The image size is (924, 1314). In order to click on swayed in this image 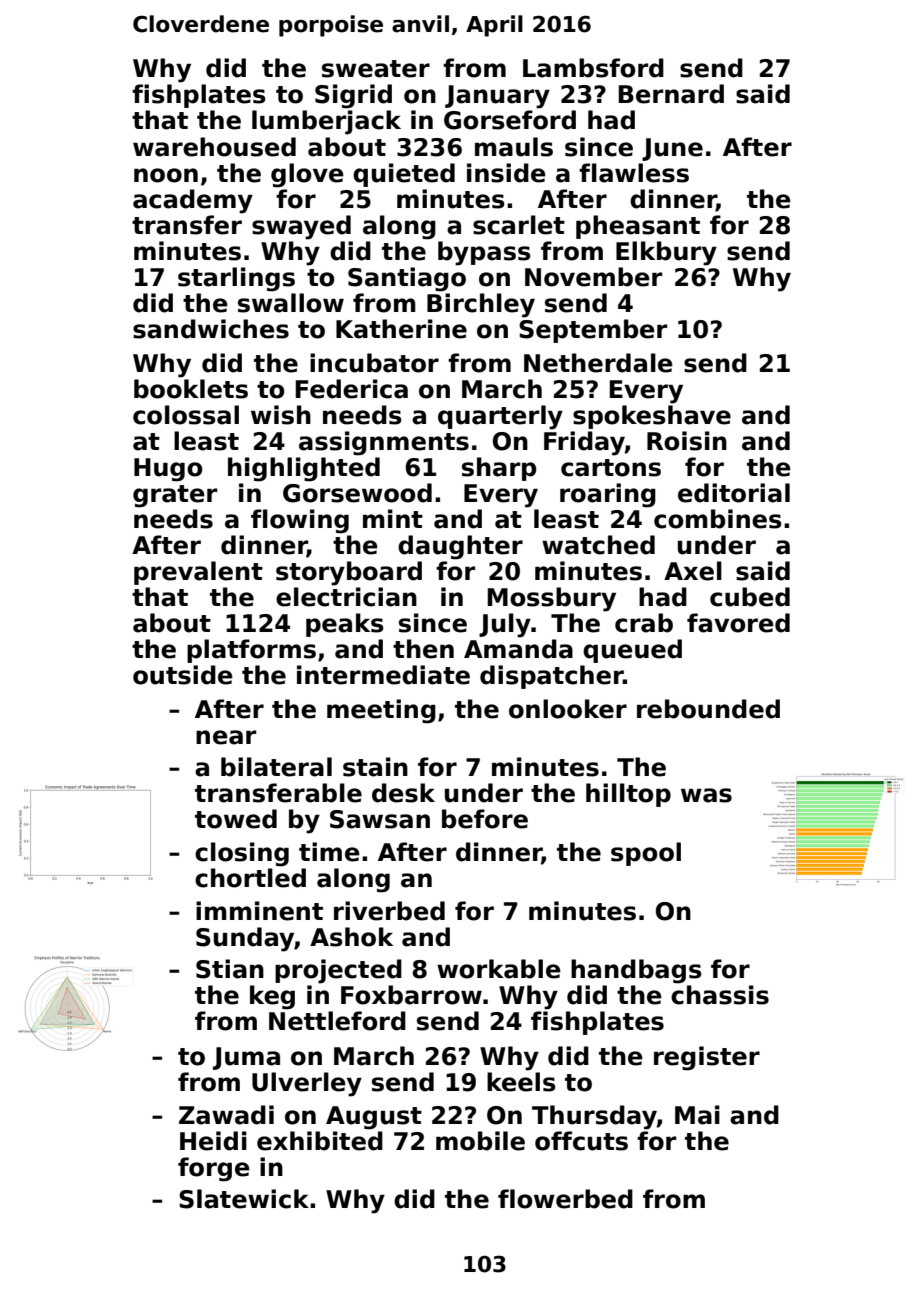, I will do `click(301, 227)`.
